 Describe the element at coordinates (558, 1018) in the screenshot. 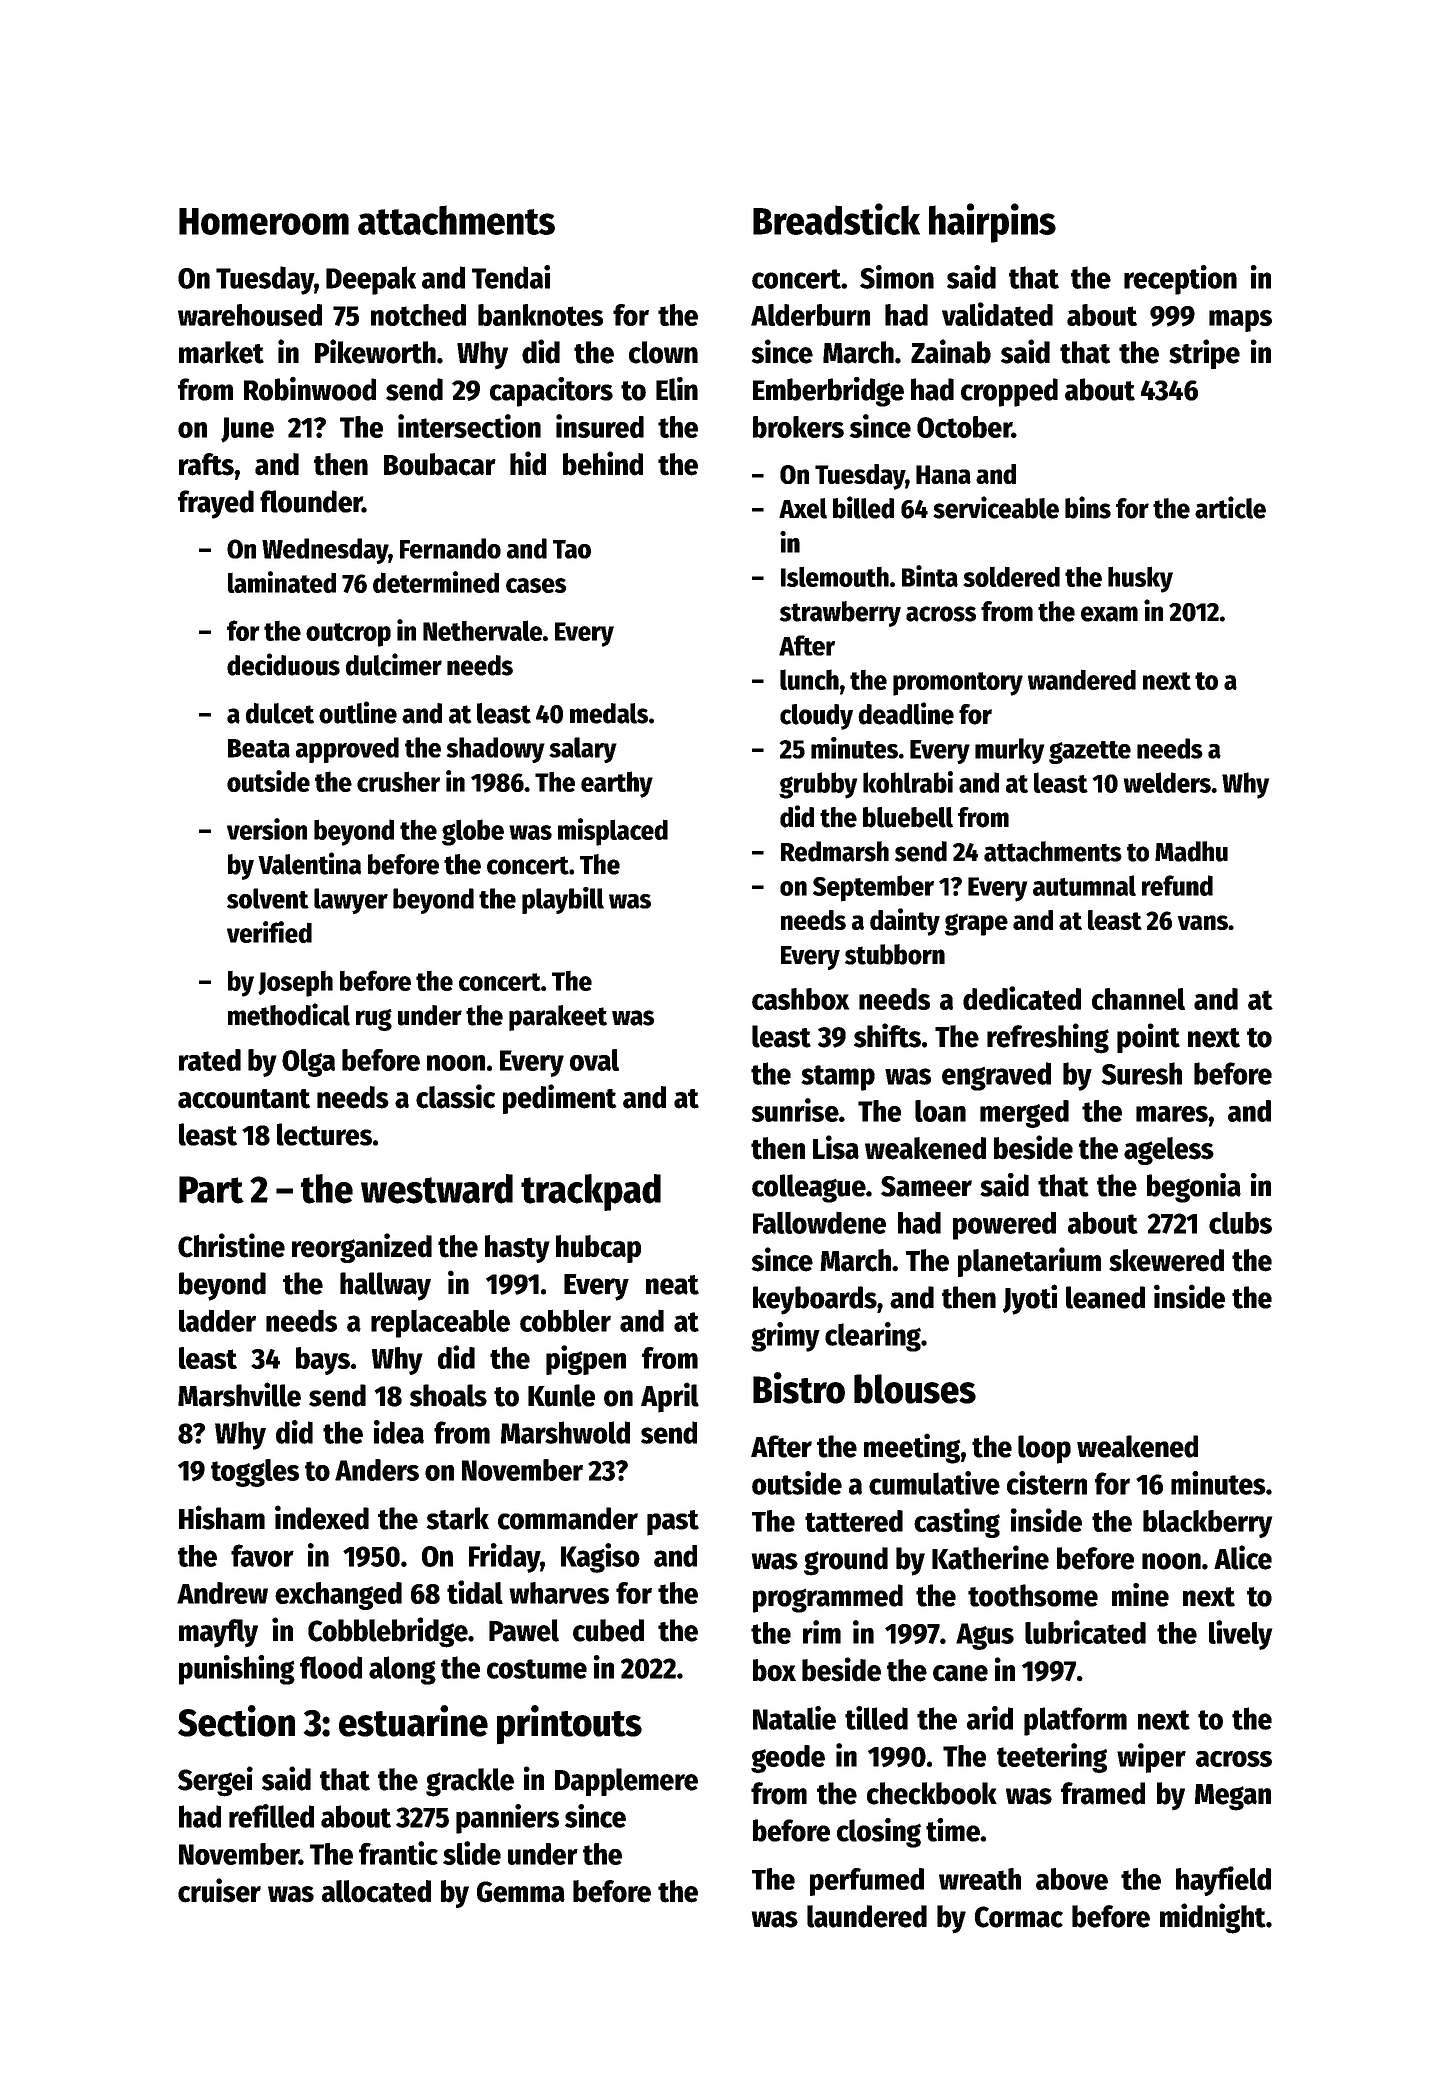

I see `parakeet` at that location.
